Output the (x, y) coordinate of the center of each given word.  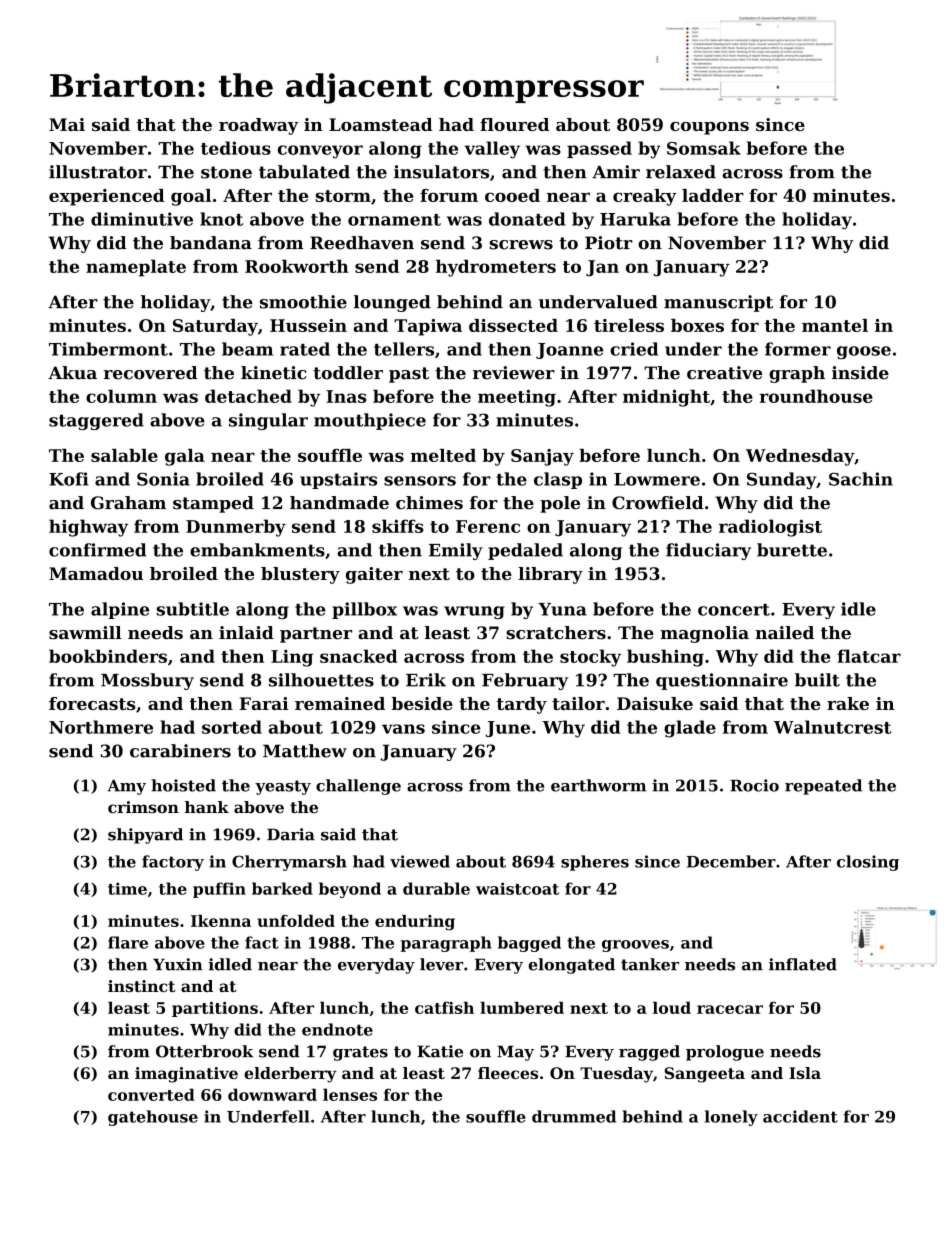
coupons (709, 128)
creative (724, 373)
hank (207, 807)
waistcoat (517, 888)
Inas (346, 396)
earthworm (598, 785)
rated (305, 349)
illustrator (98, 172)
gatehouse (153, 1118)
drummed (574, 1116)
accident (800, 1116)
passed (599, 149)
